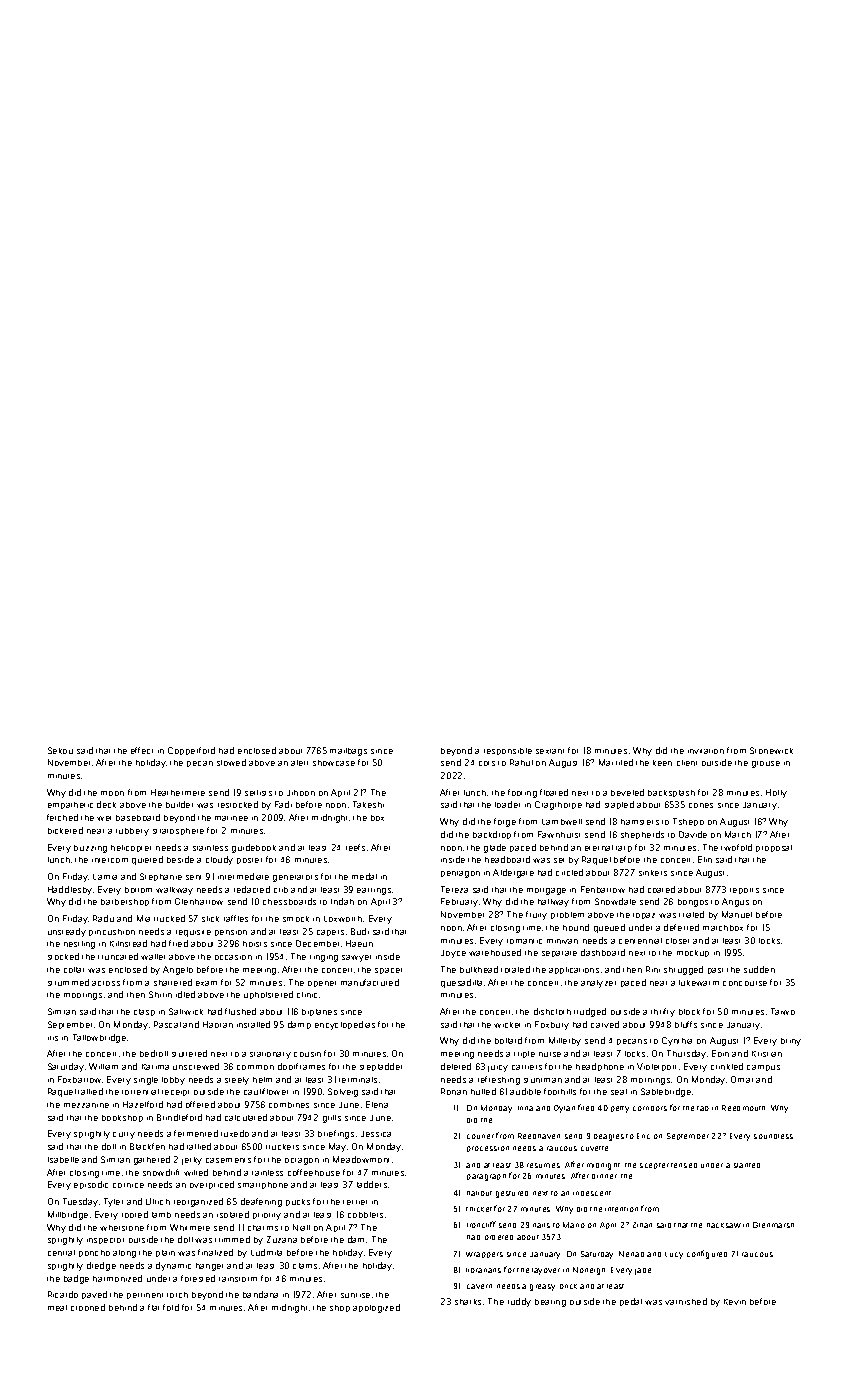  I want to click on helicopter, so click(131, 848).
